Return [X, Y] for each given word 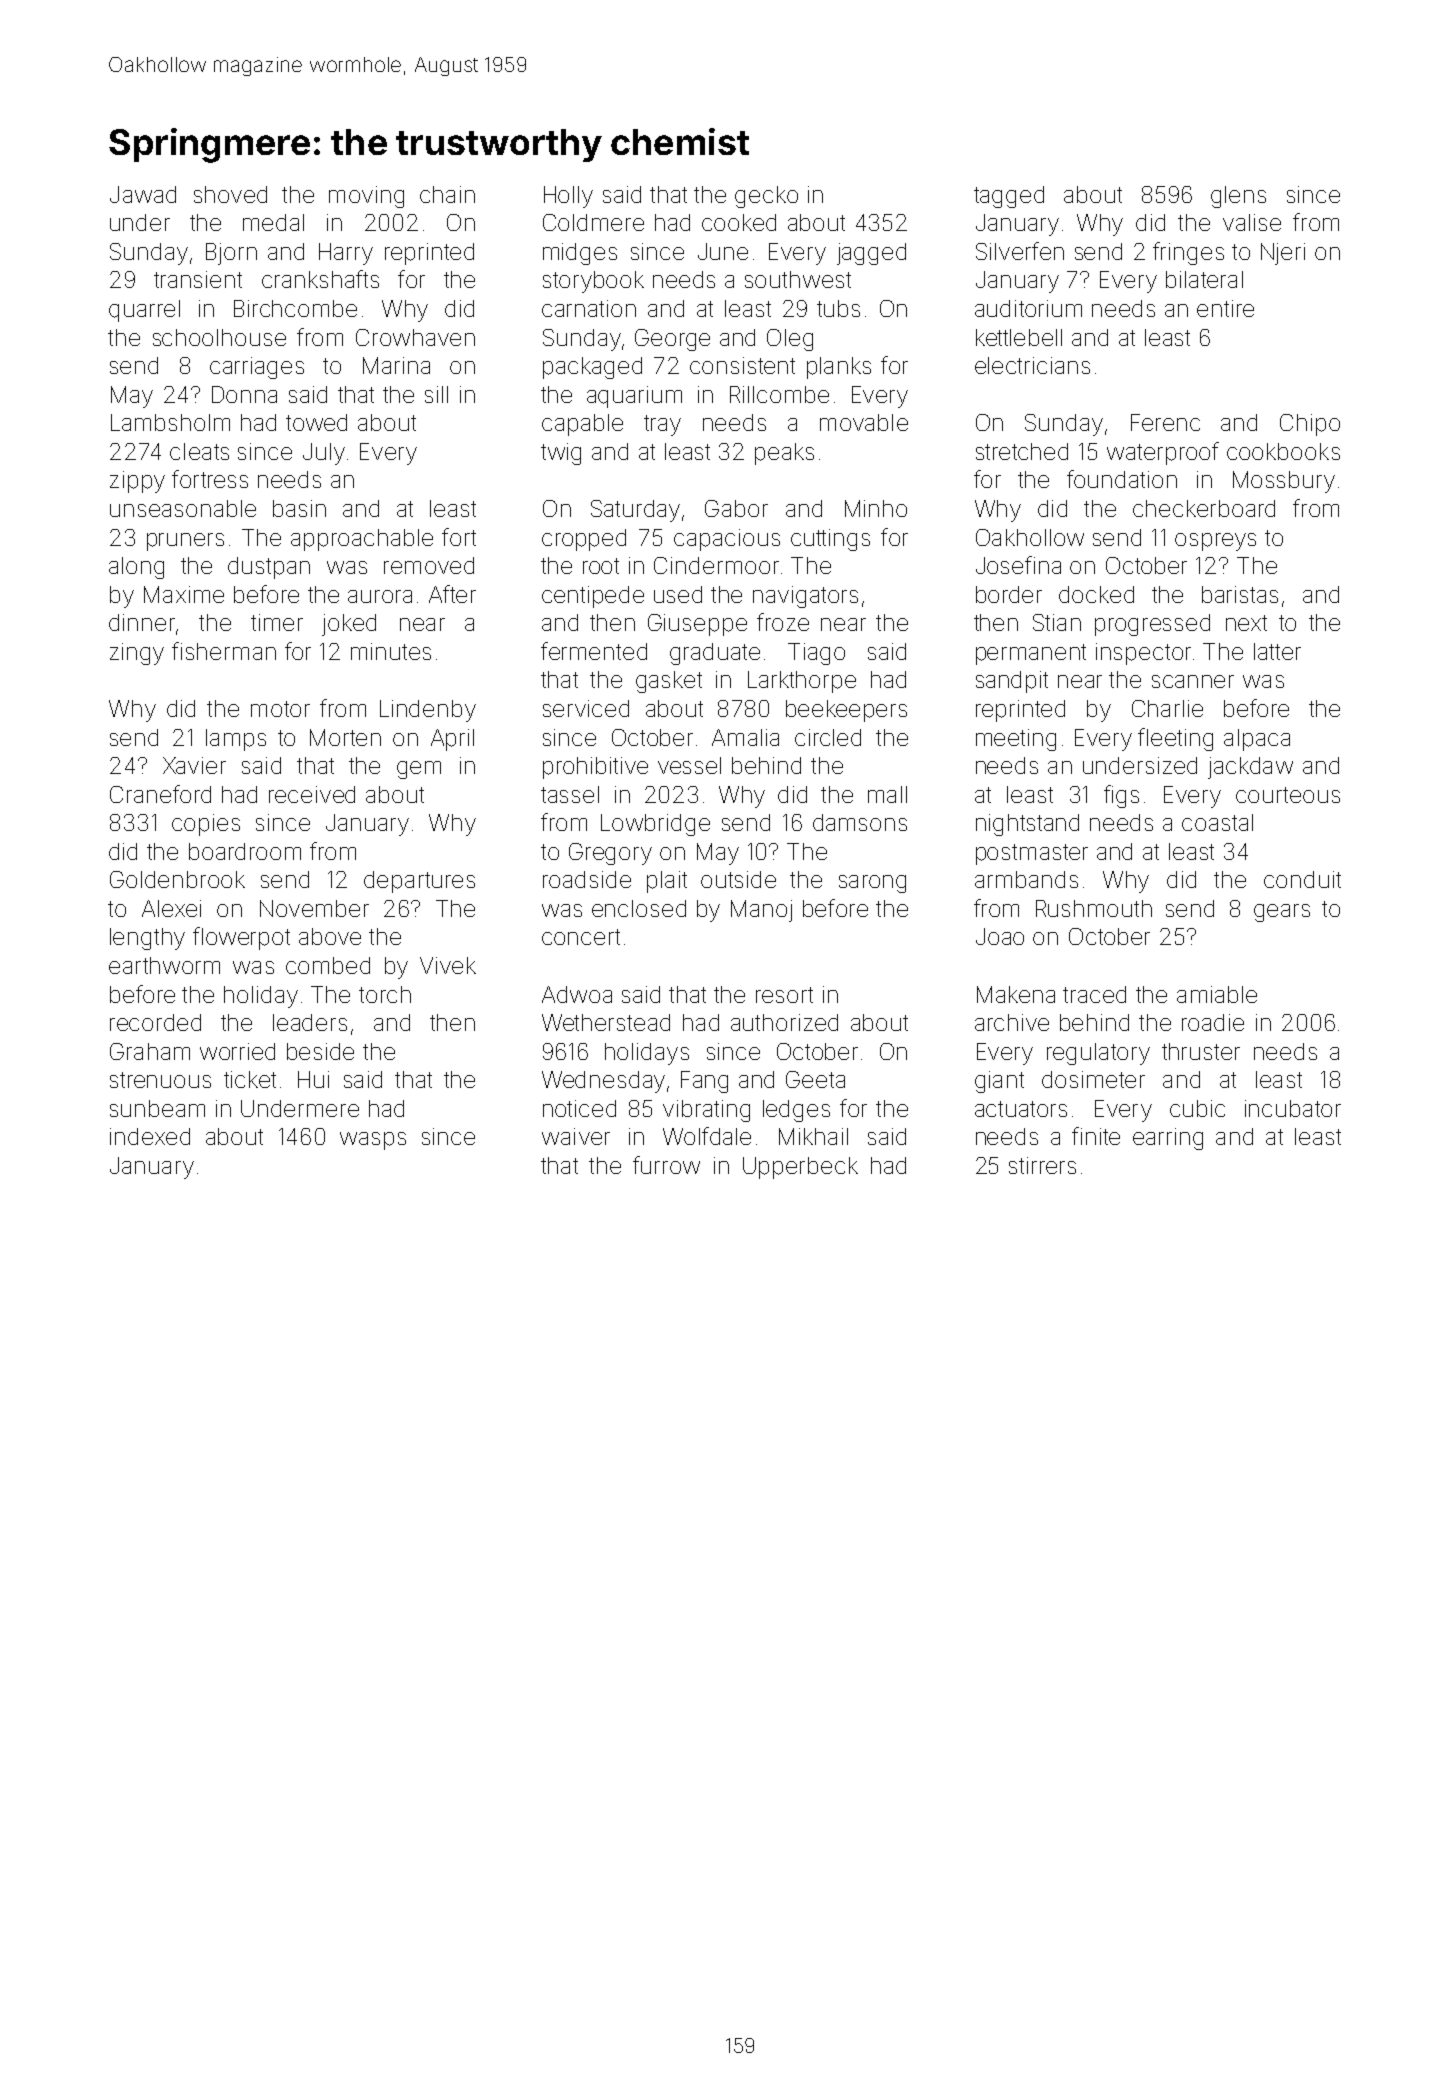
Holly [568, 197]
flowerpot [241, 938]
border [1009, 594]
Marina [396, 365]
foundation [1122, 479]
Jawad [143, 194]
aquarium [634, 397]
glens [1238, 197]
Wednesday [603, 1082]
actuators [1021, 1109]
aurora [380, 596]
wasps [373, 1141]
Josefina [1018, 565]
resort [784, 995]
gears [1282, 913]
